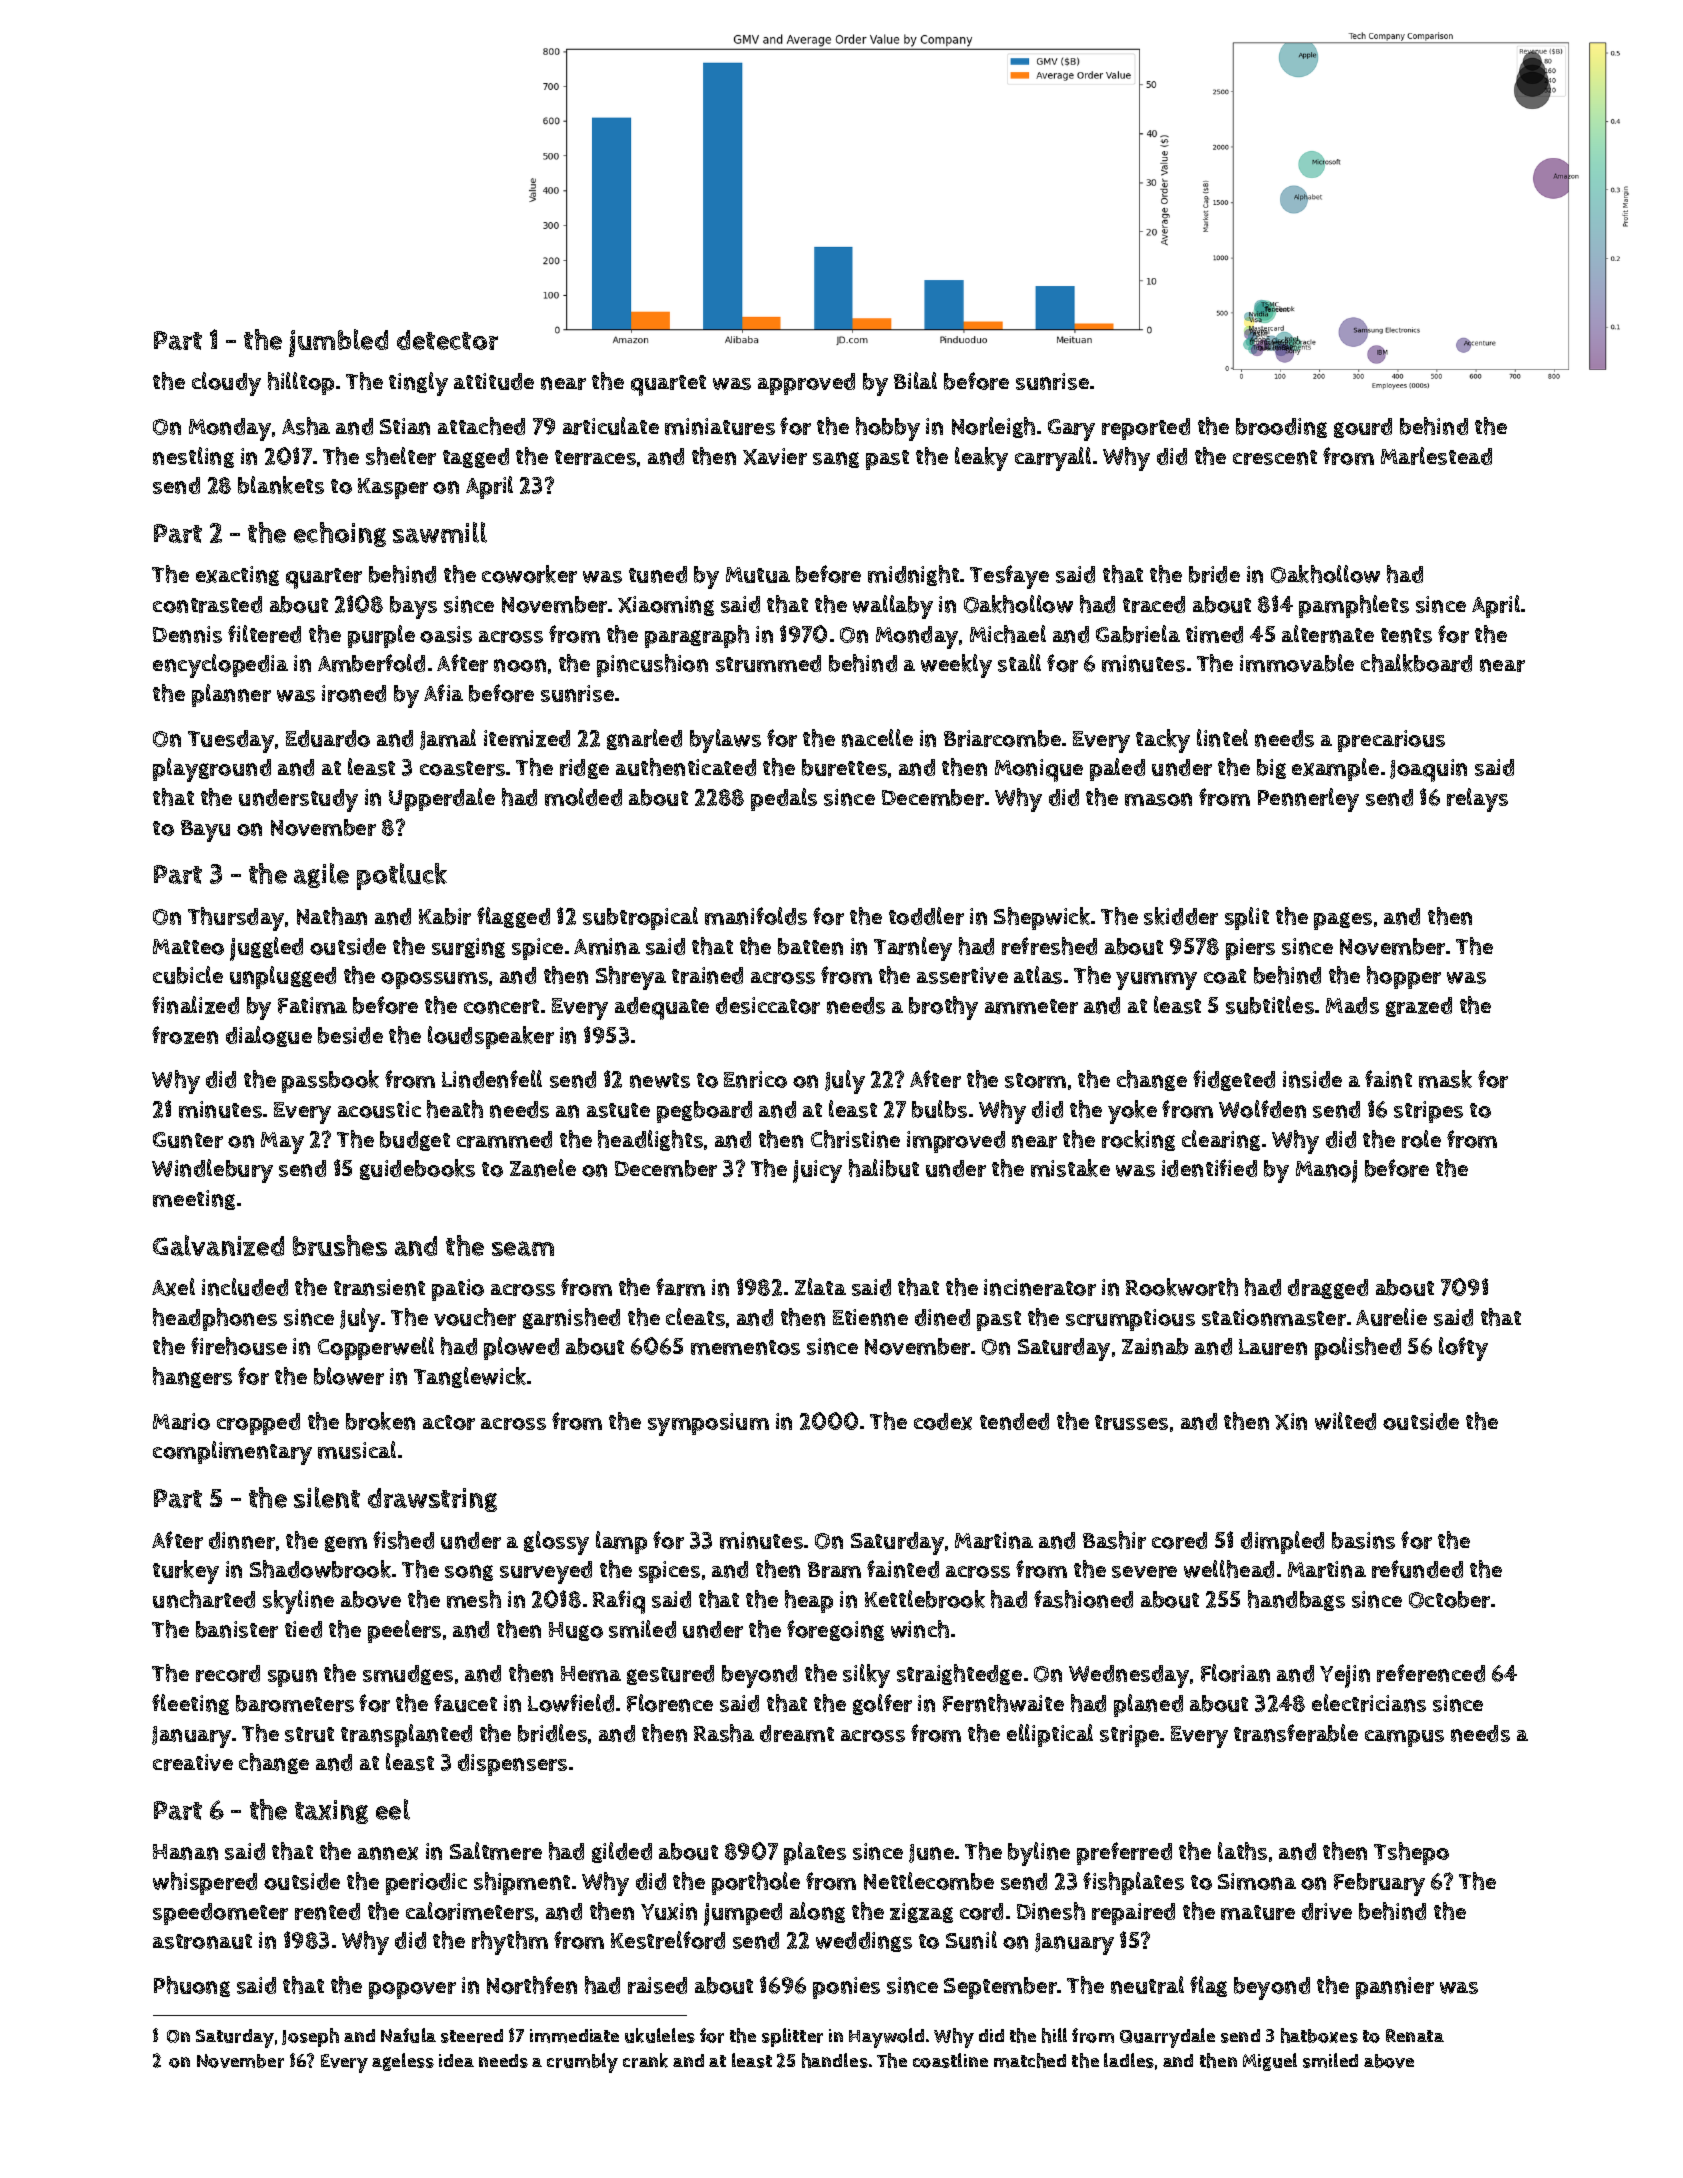 This page has width=1683, height=2178. What do you see at coordinates (1463, 1349) in the page?
I see `lofty` at bounding box center [1463, 1349].
